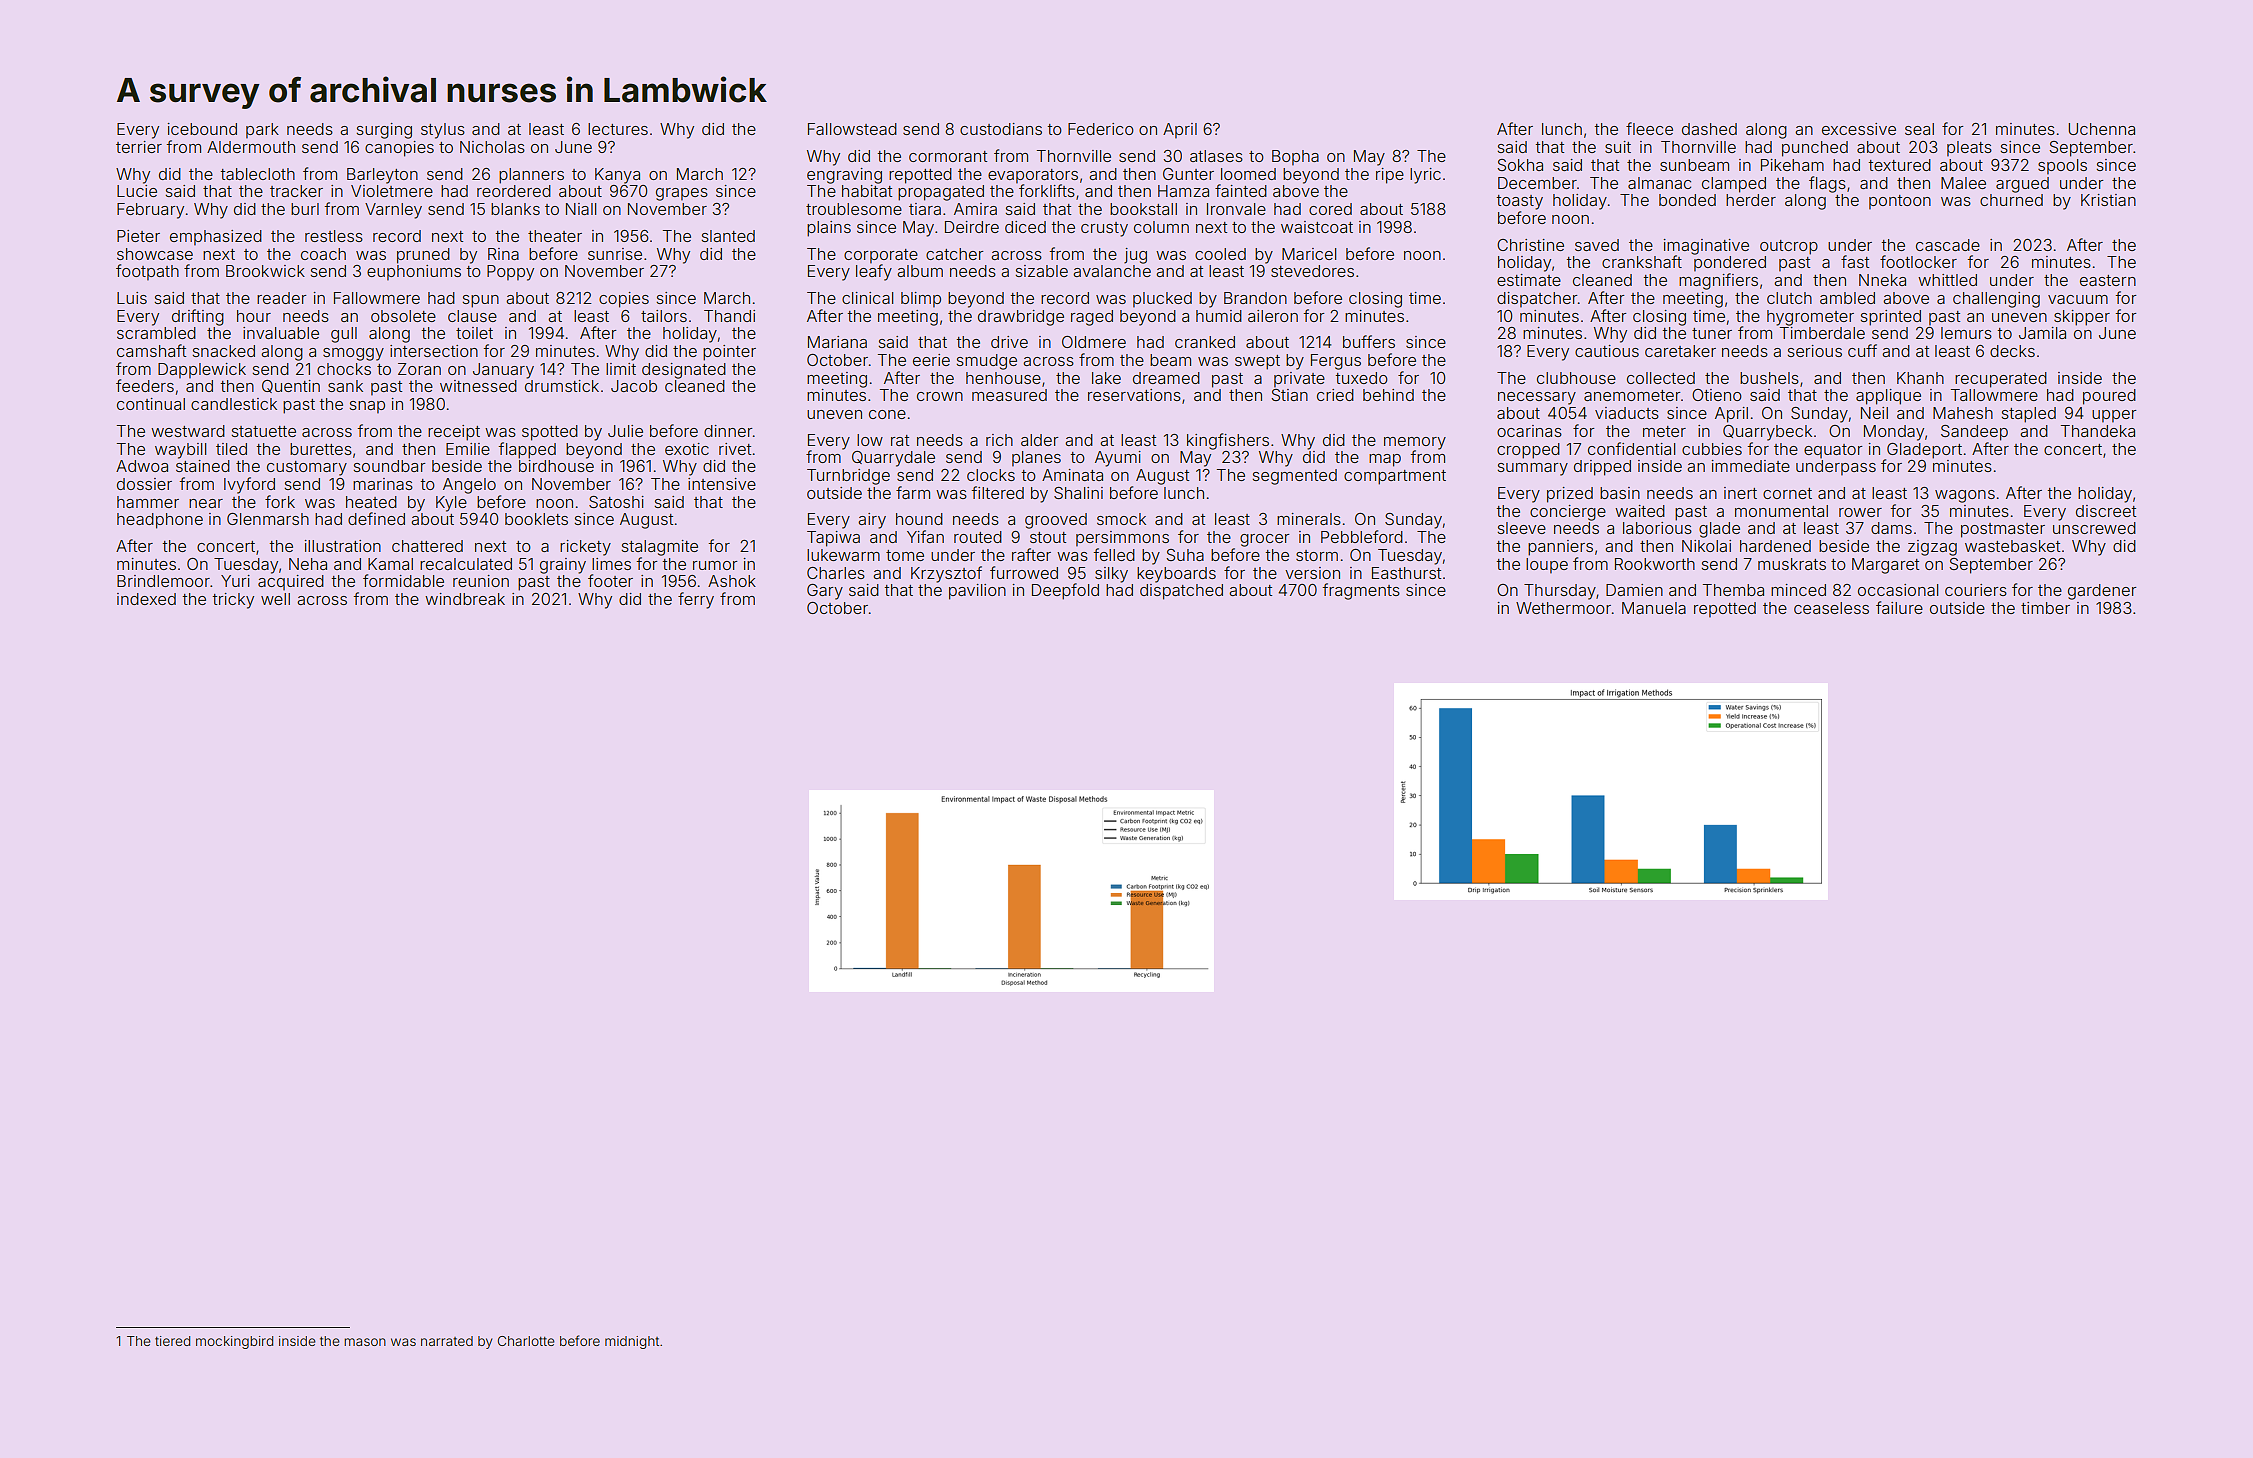 This screenshot has width=2253, height=1458. What do you see at coordinates (447, 1341) in the screenshot?
I see `narrated` at bounding box center [447, 1341].
